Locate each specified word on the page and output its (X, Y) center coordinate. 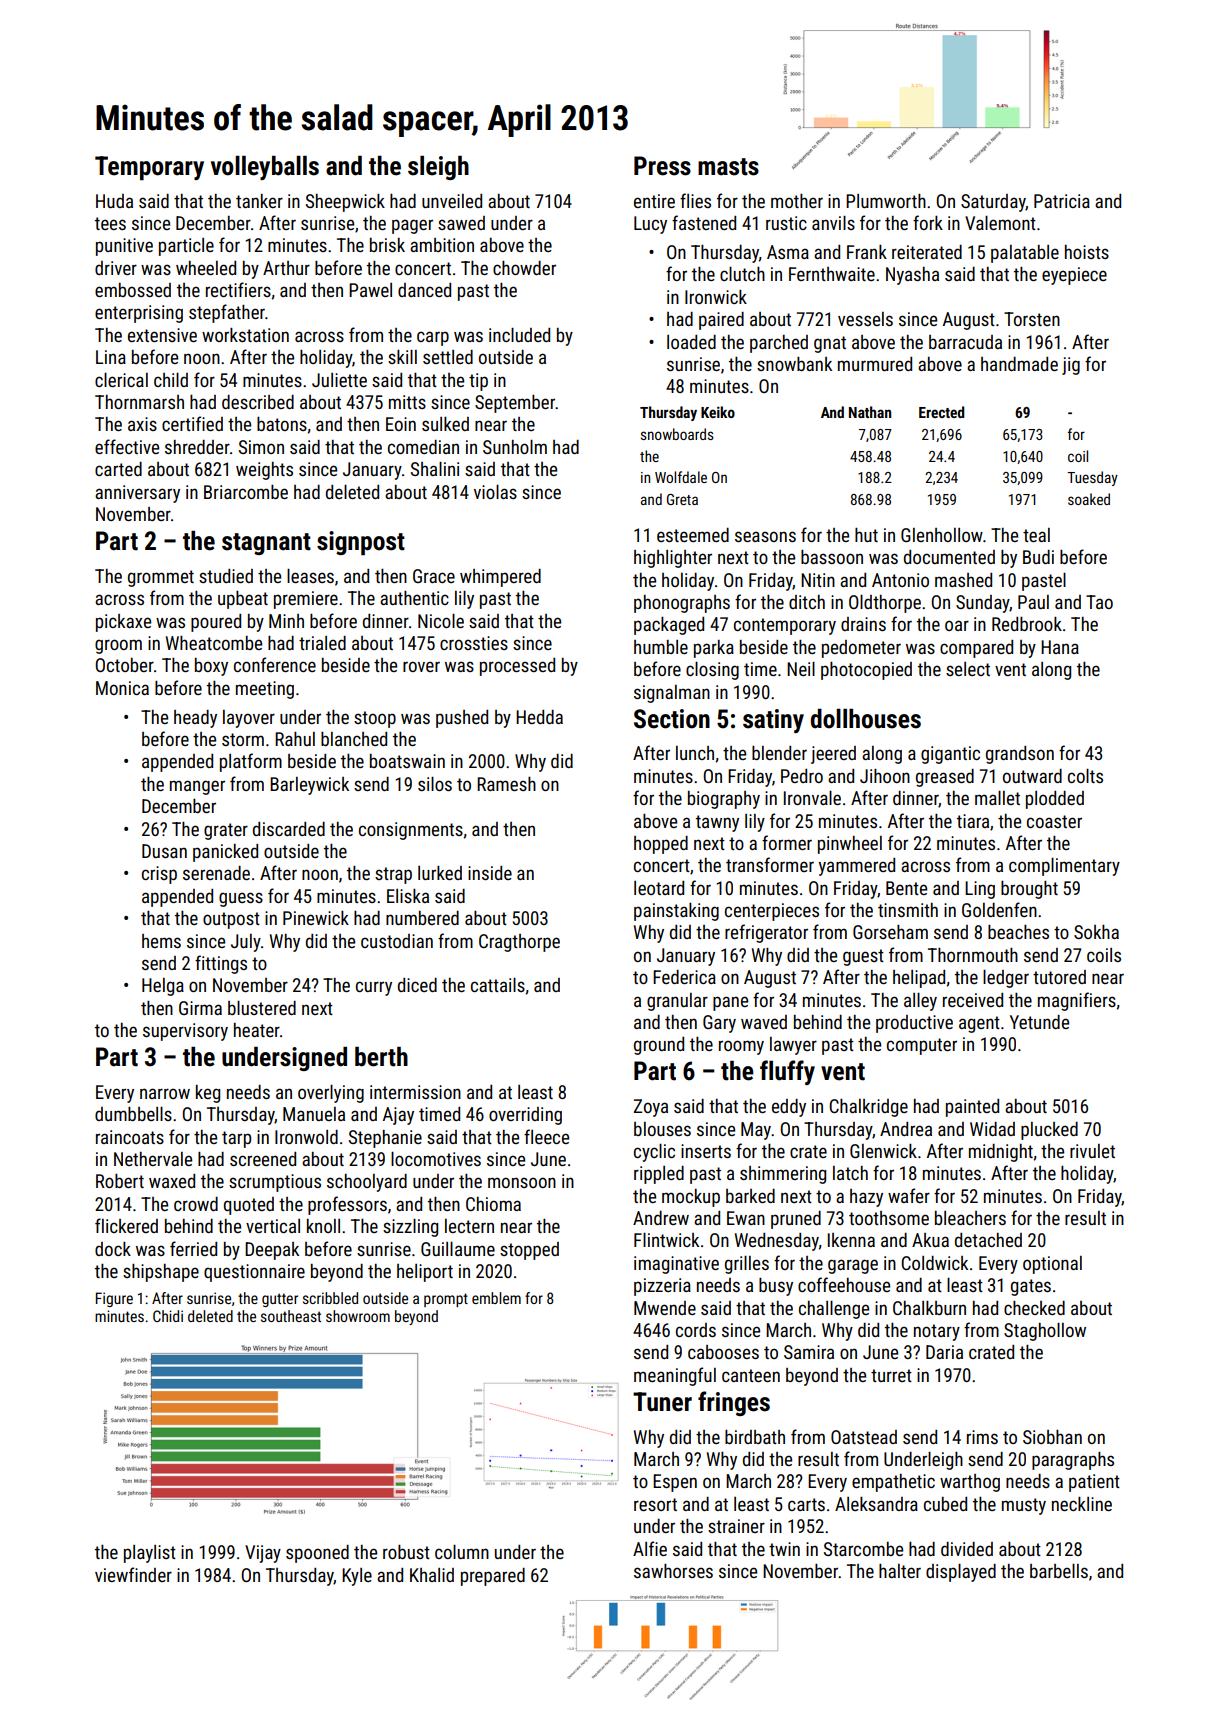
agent (979, 1024)
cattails (498, 985)
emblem (496, 1298)
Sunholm (515, 447)
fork (928, 222)
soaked (1089, 499)
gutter (280, 1300)
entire (654, 201)
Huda (114, 201)
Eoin (401, 424)
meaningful (675, 1376)
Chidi (168, 1316)
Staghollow (1045, 1332)
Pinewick (316, 918)
